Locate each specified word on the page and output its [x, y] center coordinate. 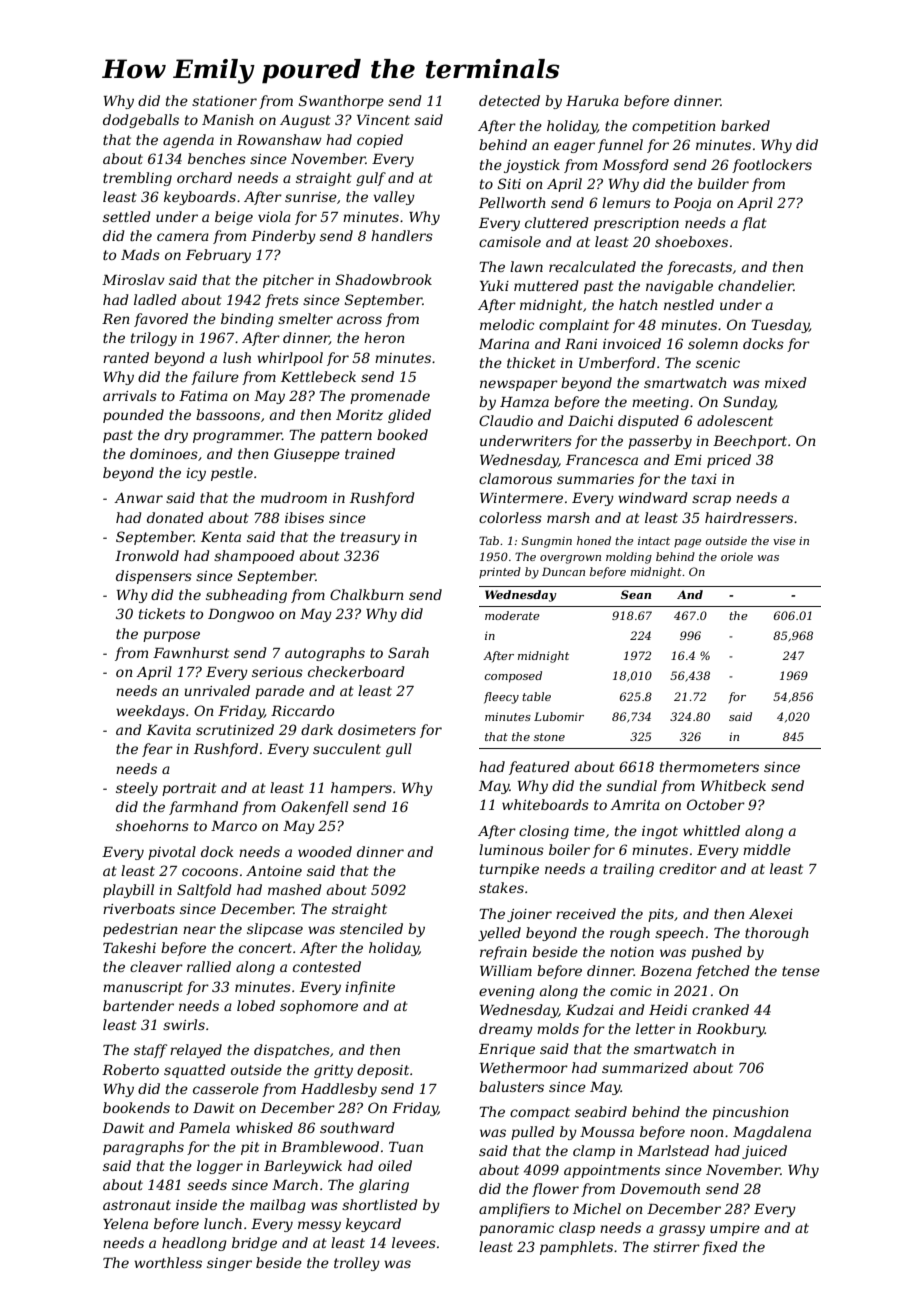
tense [801, 971]
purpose [171, 636]
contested [327, 966]
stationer [224, 101]
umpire [735, 1229]
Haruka [592, 100]
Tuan [406, 1147]
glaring [384, 1186]
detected [509, 100]
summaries [595, 479]
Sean [636, 594]
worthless [168, 1262]
